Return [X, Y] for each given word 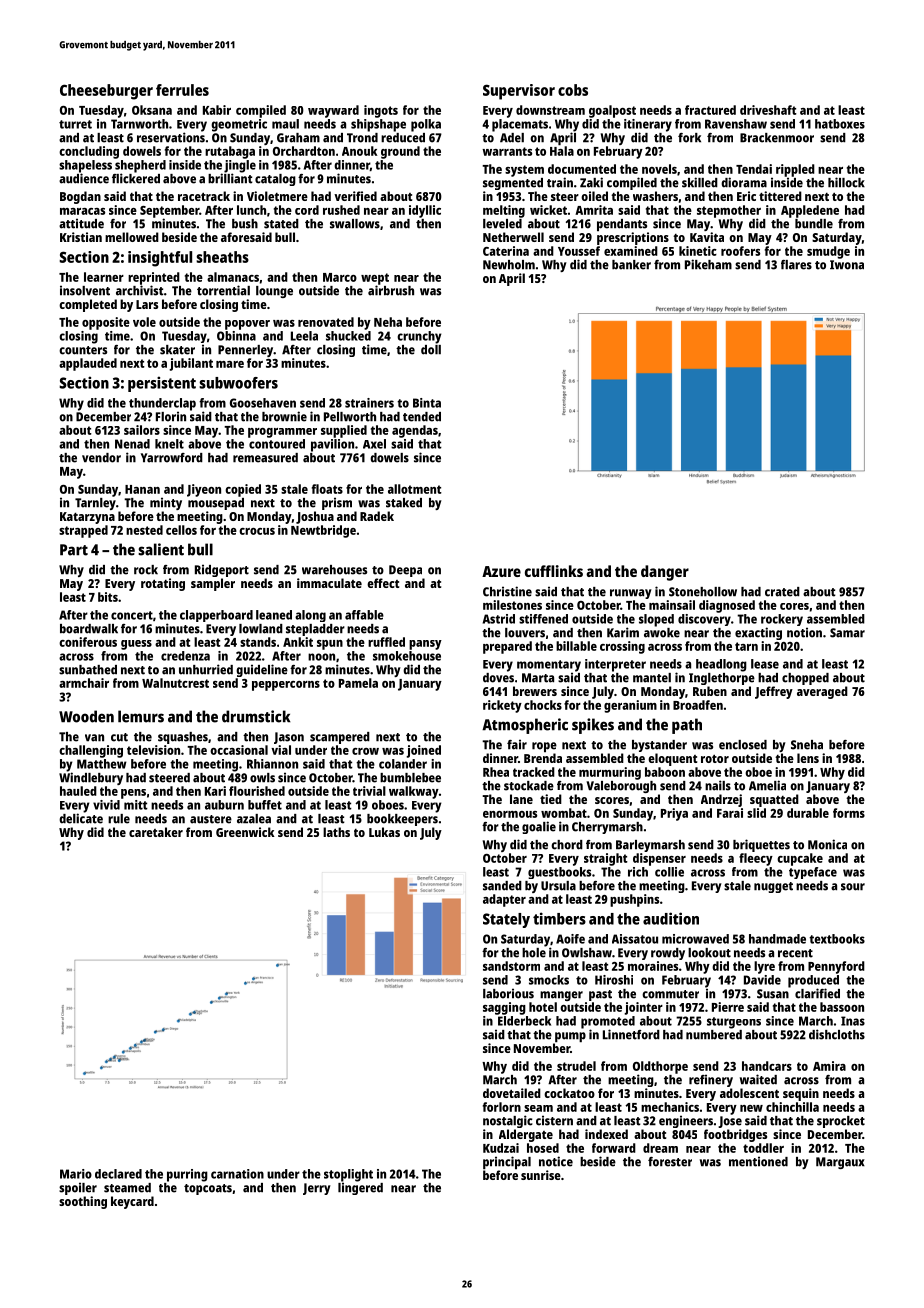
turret [75, 124]
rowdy [668, 954]
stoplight [348, 1175]
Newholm [509, 265]
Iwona [847, 265]
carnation [237, 1174]
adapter [504, 900]
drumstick [256, 716]
